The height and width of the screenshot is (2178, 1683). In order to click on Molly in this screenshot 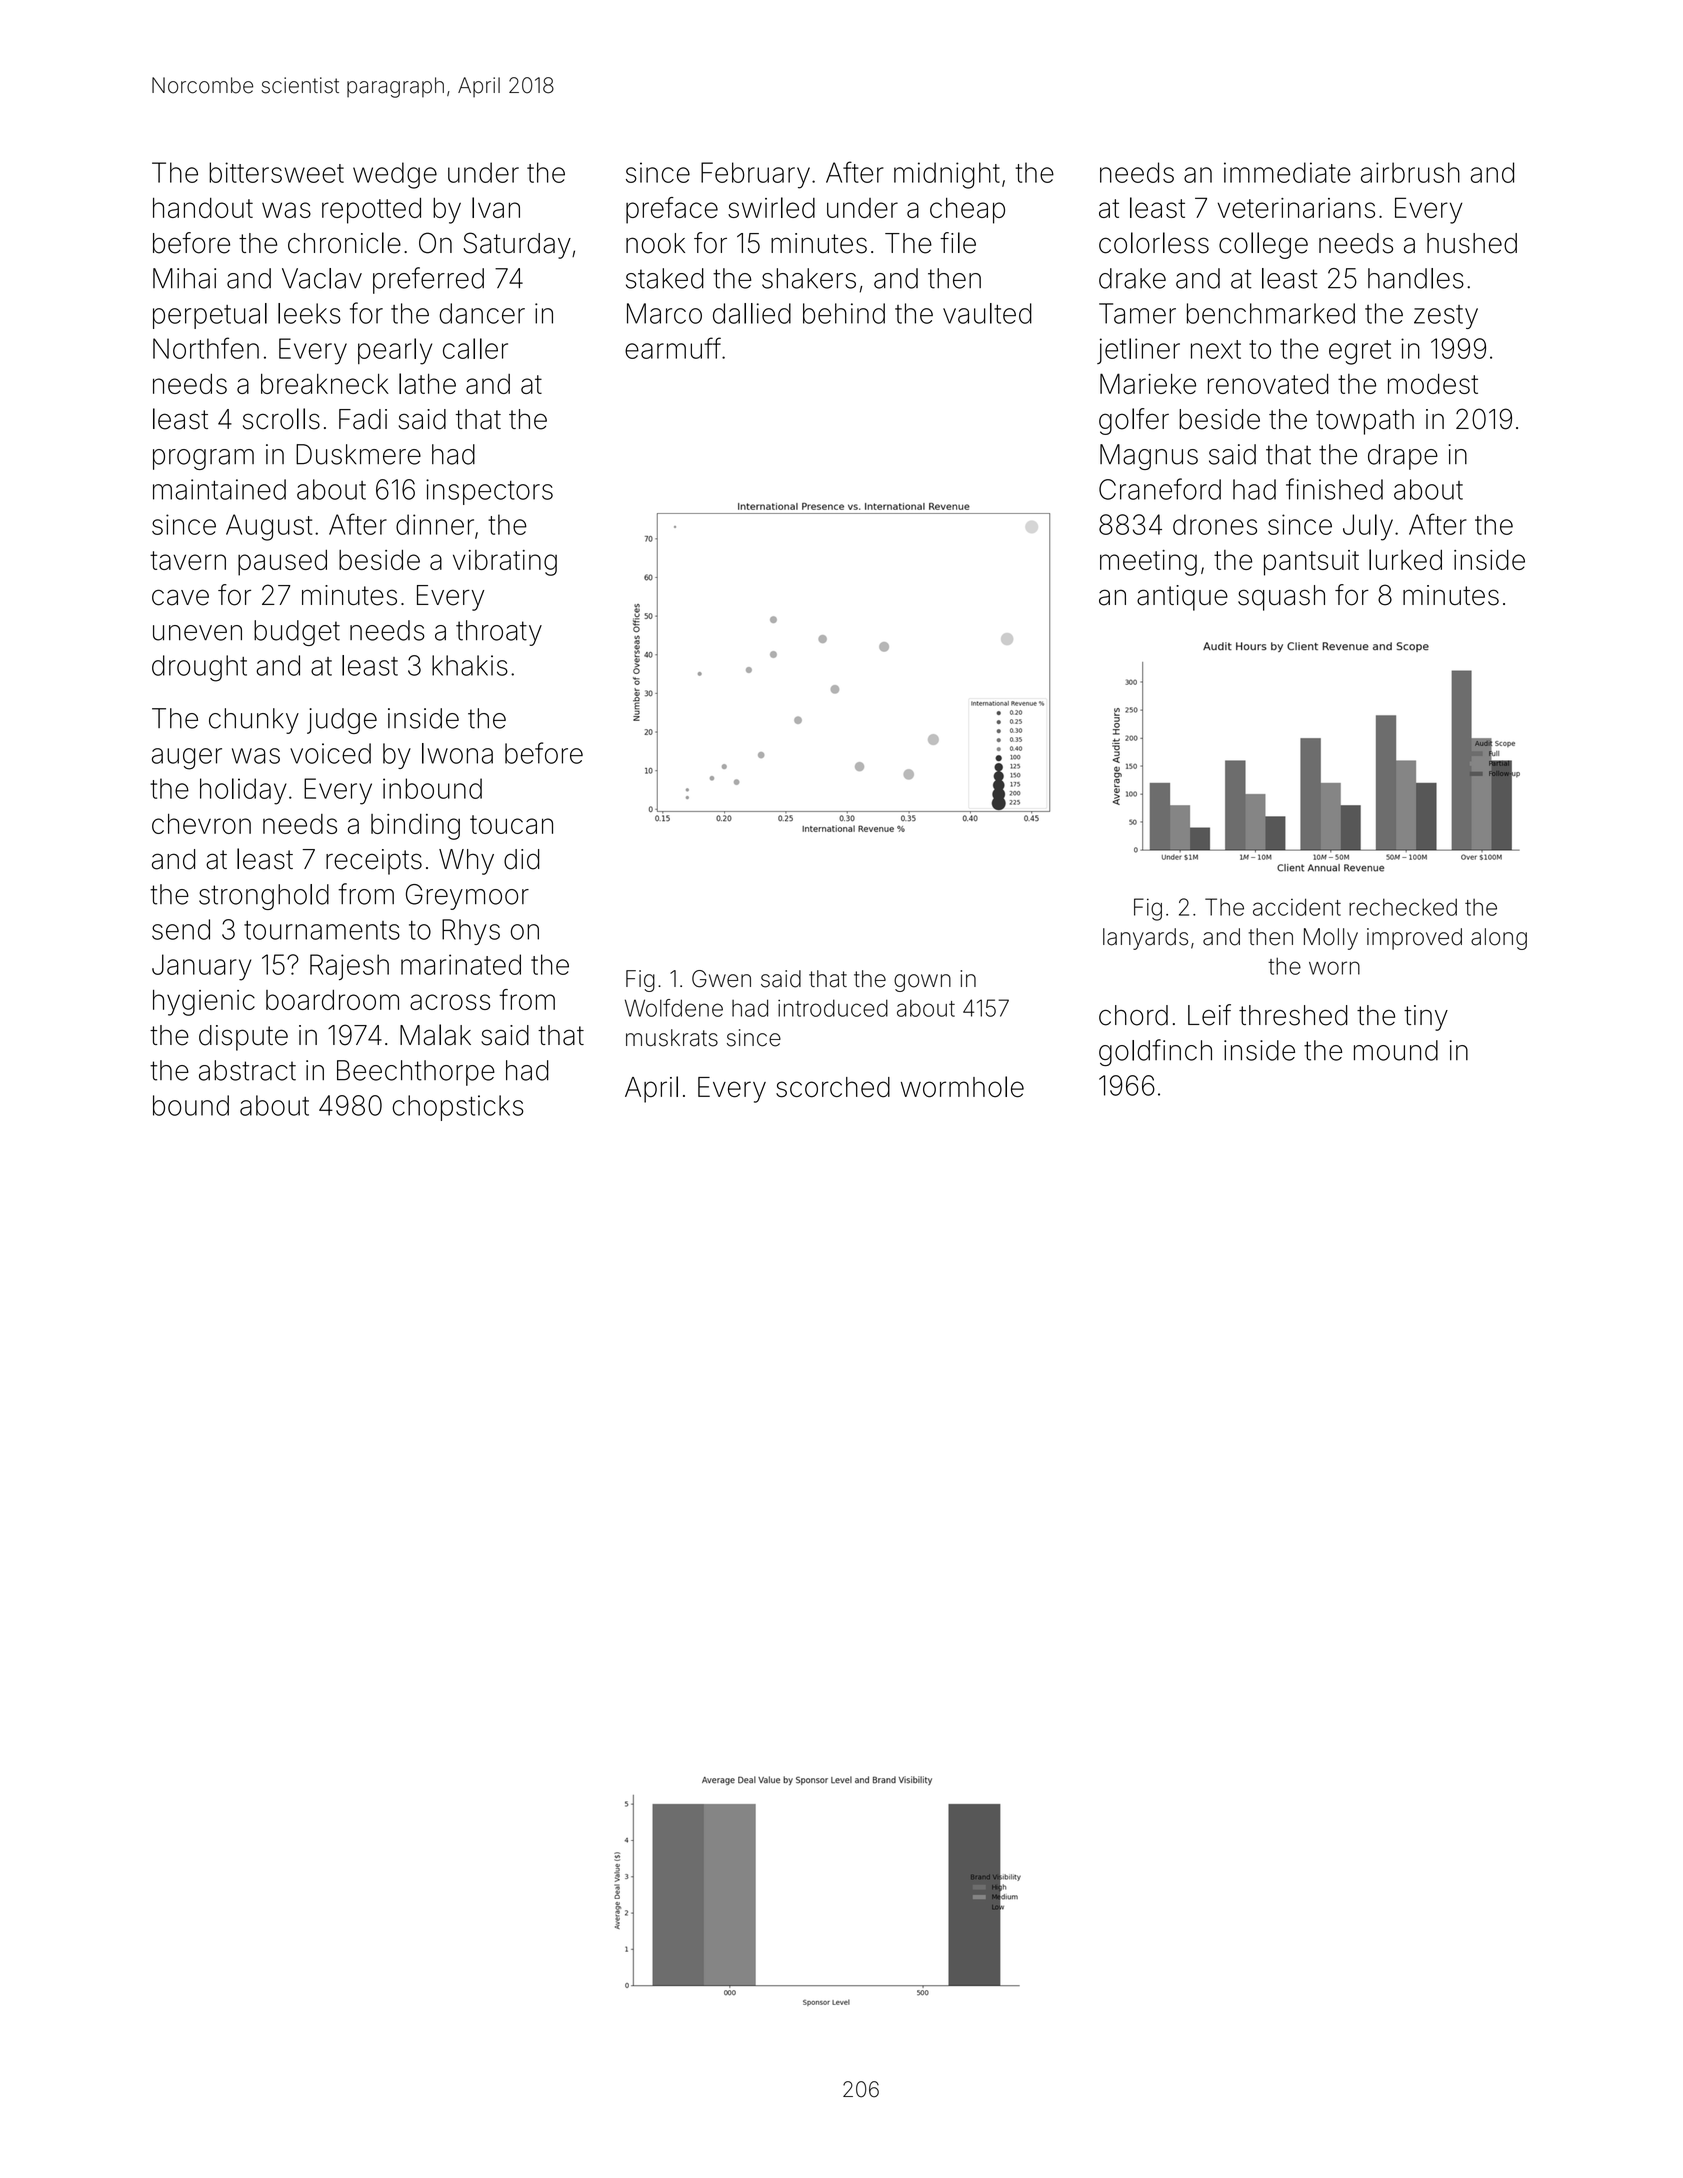, I will do `click(1331, 939)`.
